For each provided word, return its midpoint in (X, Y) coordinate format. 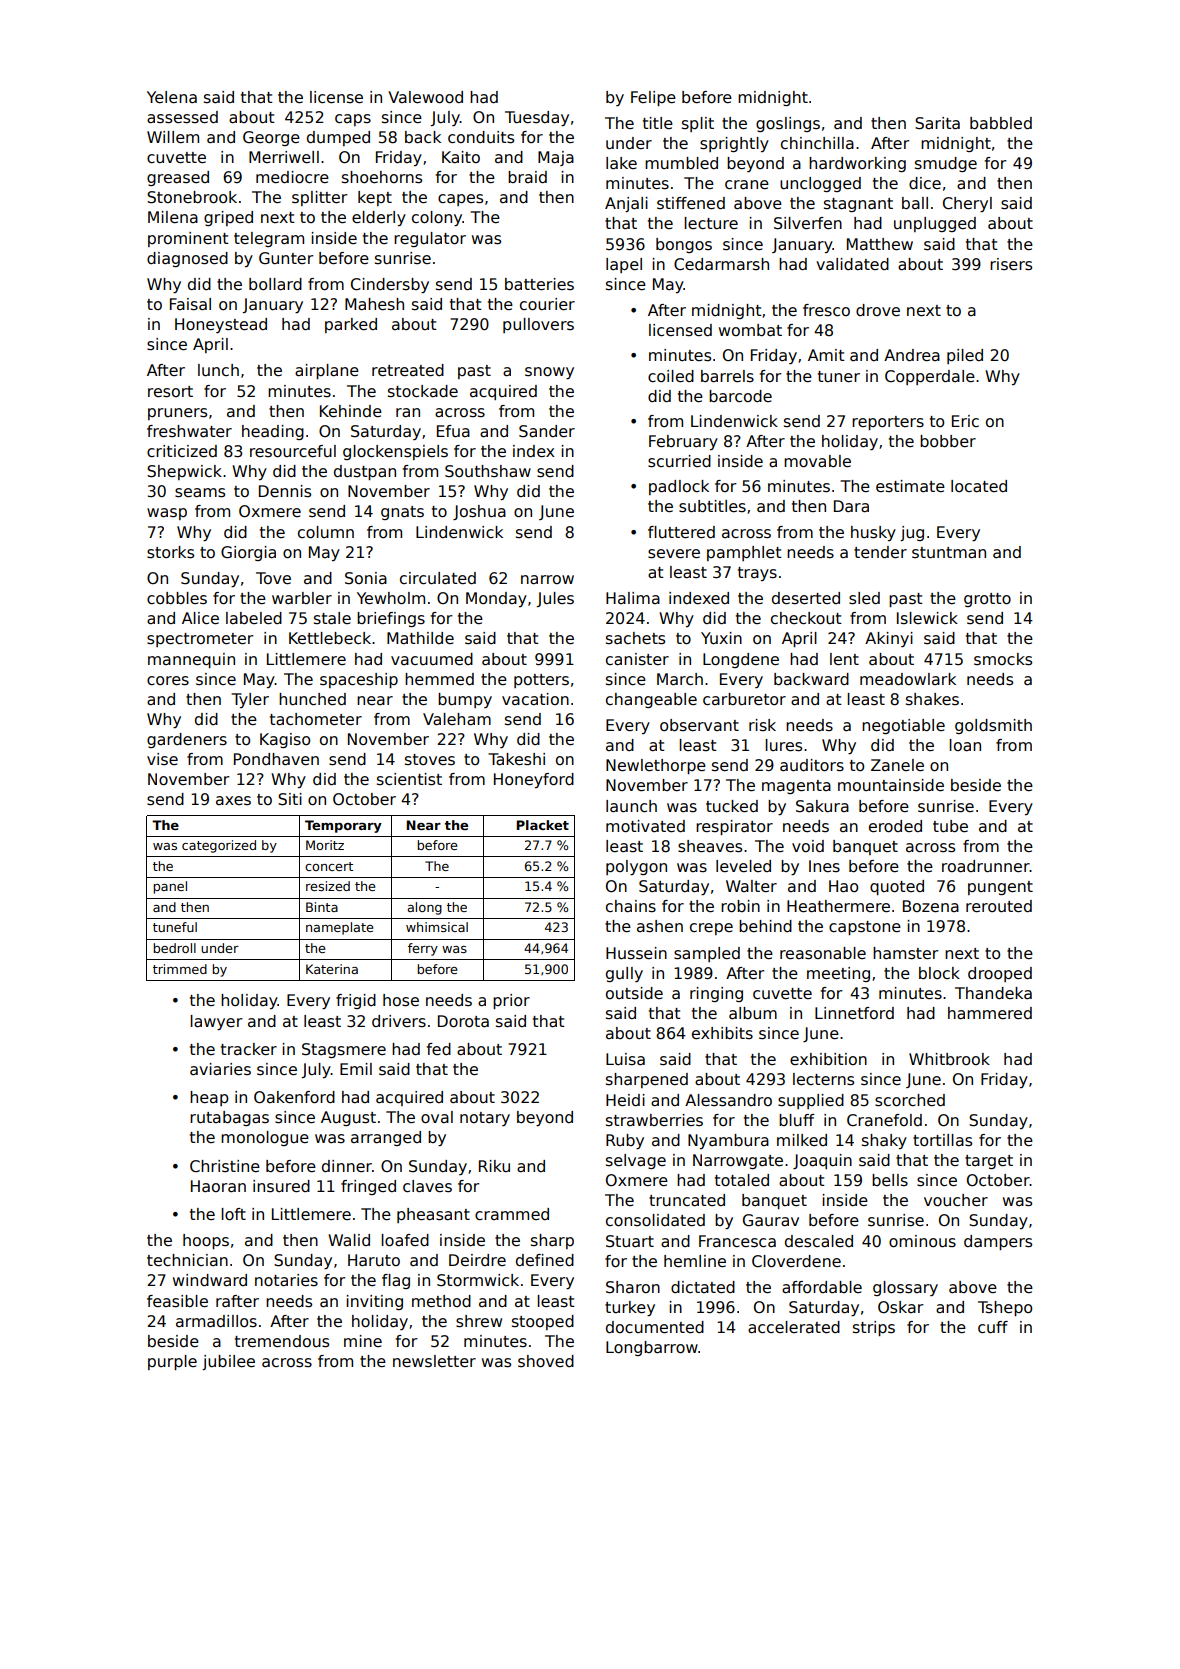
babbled (1001, 123)
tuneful (175, 927)
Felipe (653, 98)
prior (511, 1001)
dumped (338, 138)
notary (485, 1119)
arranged (386, 1138)
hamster (905, 953)
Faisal (190, 304)
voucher (956, 1200)
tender (880, 552)
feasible (177, 1301)
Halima (633, 598)
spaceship (359, 680)
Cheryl (967, 204)
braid (527, 177)
